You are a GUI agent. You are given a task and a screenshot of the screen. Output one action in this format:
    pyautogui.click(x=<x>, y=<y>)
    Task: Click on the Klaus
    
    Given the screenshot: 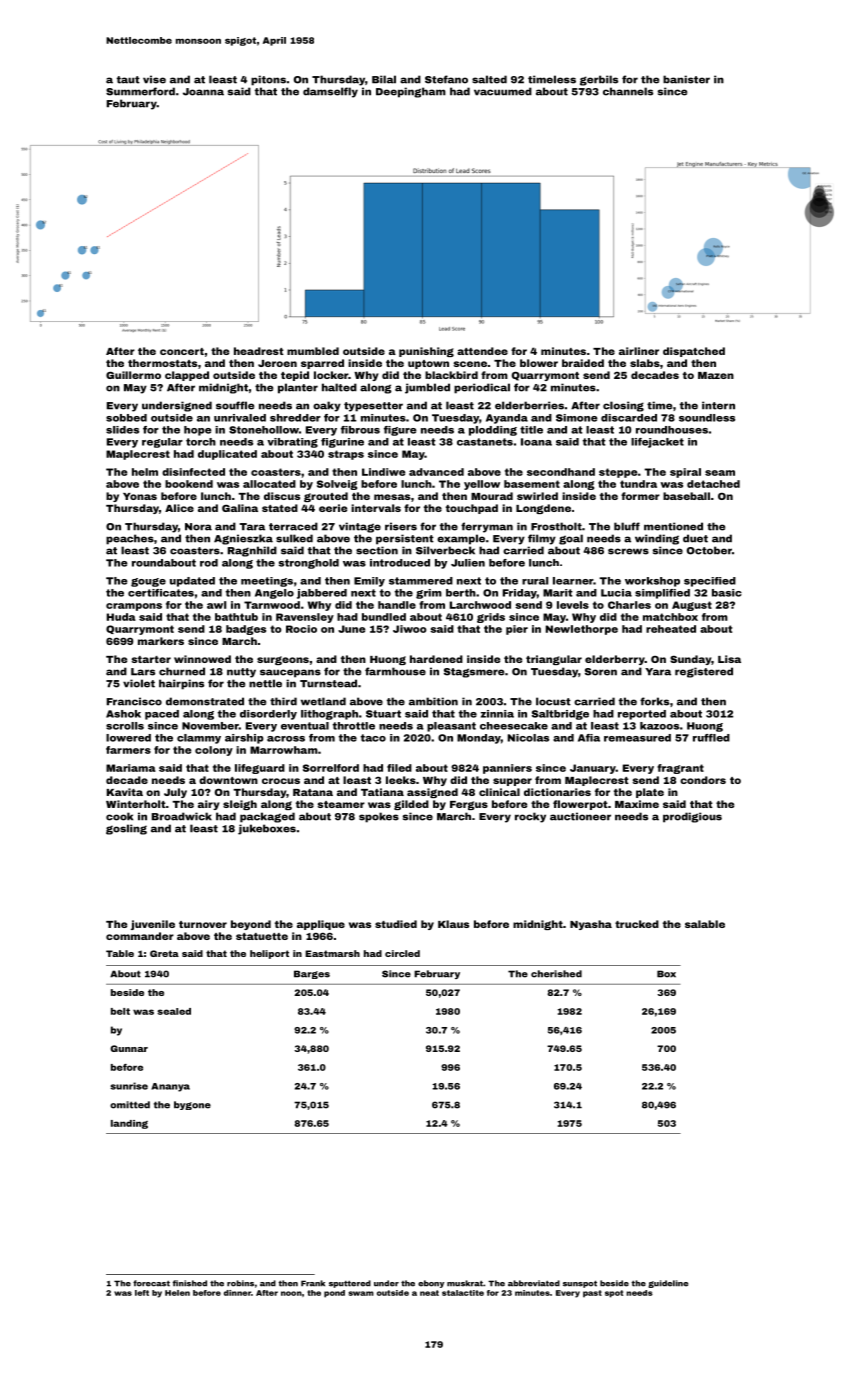 What is the action you would take?
    pyautogui.click(x=453, y=924)
